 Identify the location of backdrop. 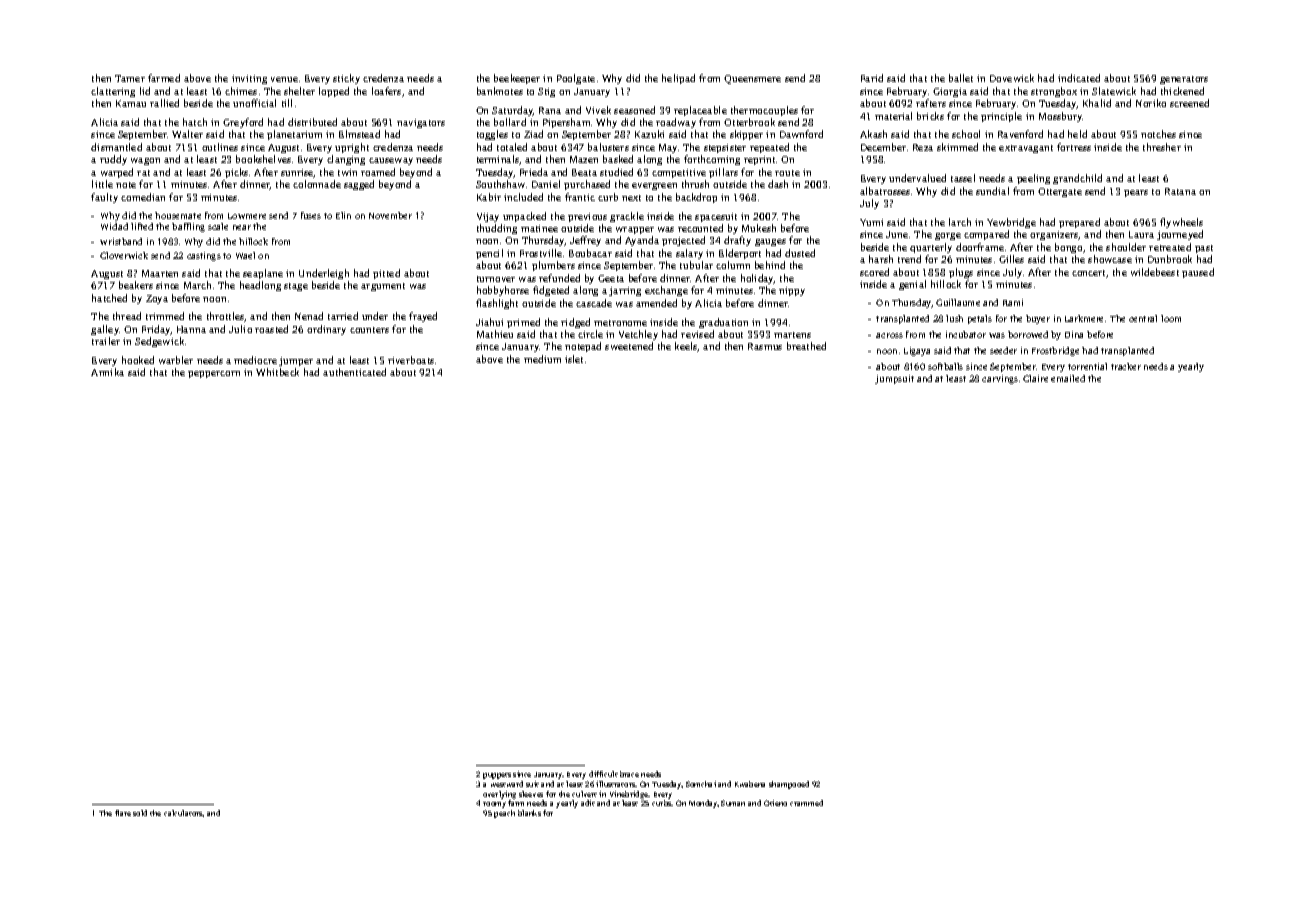
(696, 198).
